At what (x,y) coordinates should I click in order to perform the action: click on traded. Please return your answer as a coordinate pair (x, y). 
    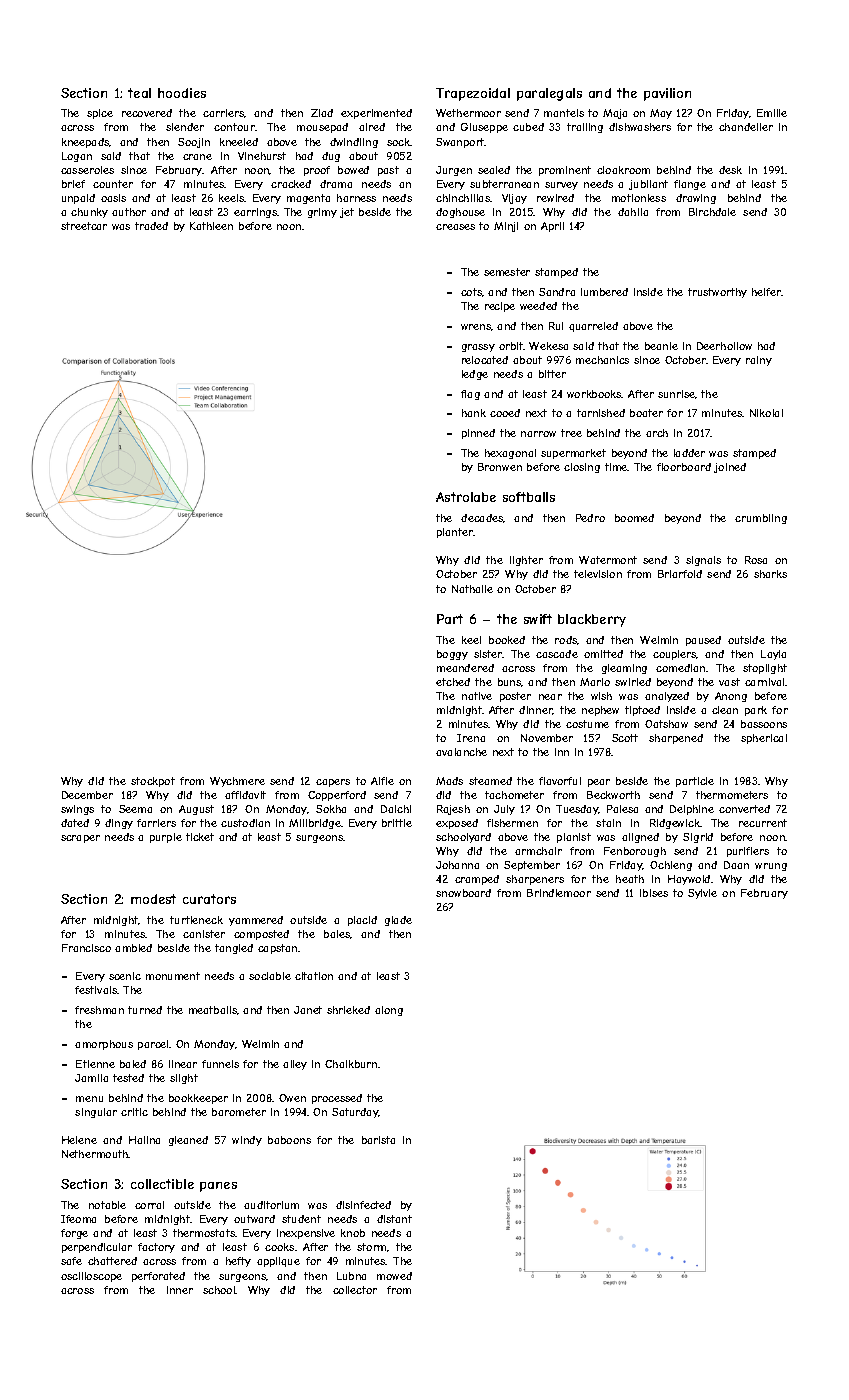
    Looking at the image, I should click on (151, 226).
